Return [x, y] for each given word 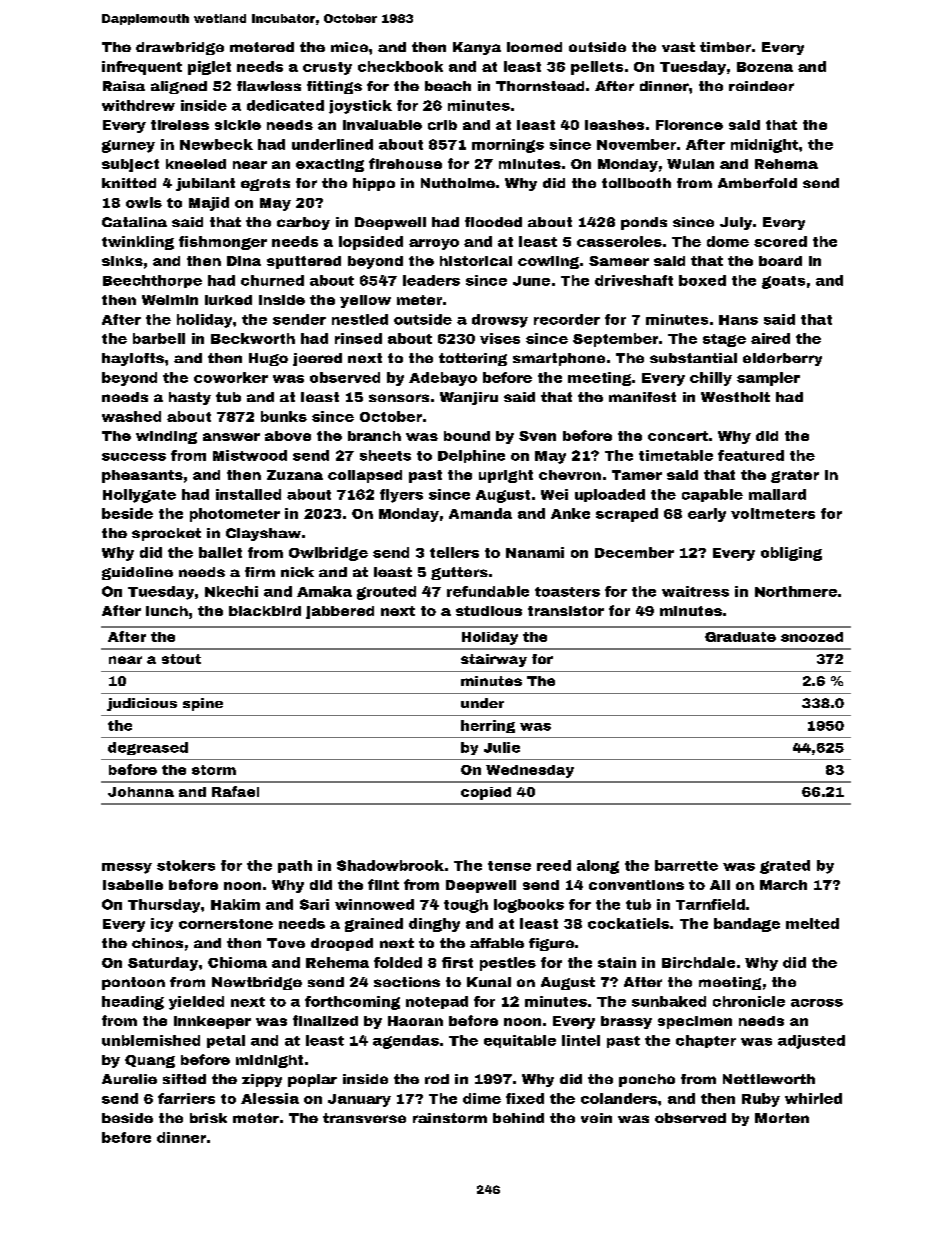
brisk [208, 1118]
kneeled [196, 164]
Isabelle [133, 885]
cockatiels [628, 923]
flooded [493, 222]
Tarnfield [710, 904]
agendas [406, 1042]
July [736, 223]
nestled [360, 319]
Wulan [690, 164]
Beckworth [253, 338]
